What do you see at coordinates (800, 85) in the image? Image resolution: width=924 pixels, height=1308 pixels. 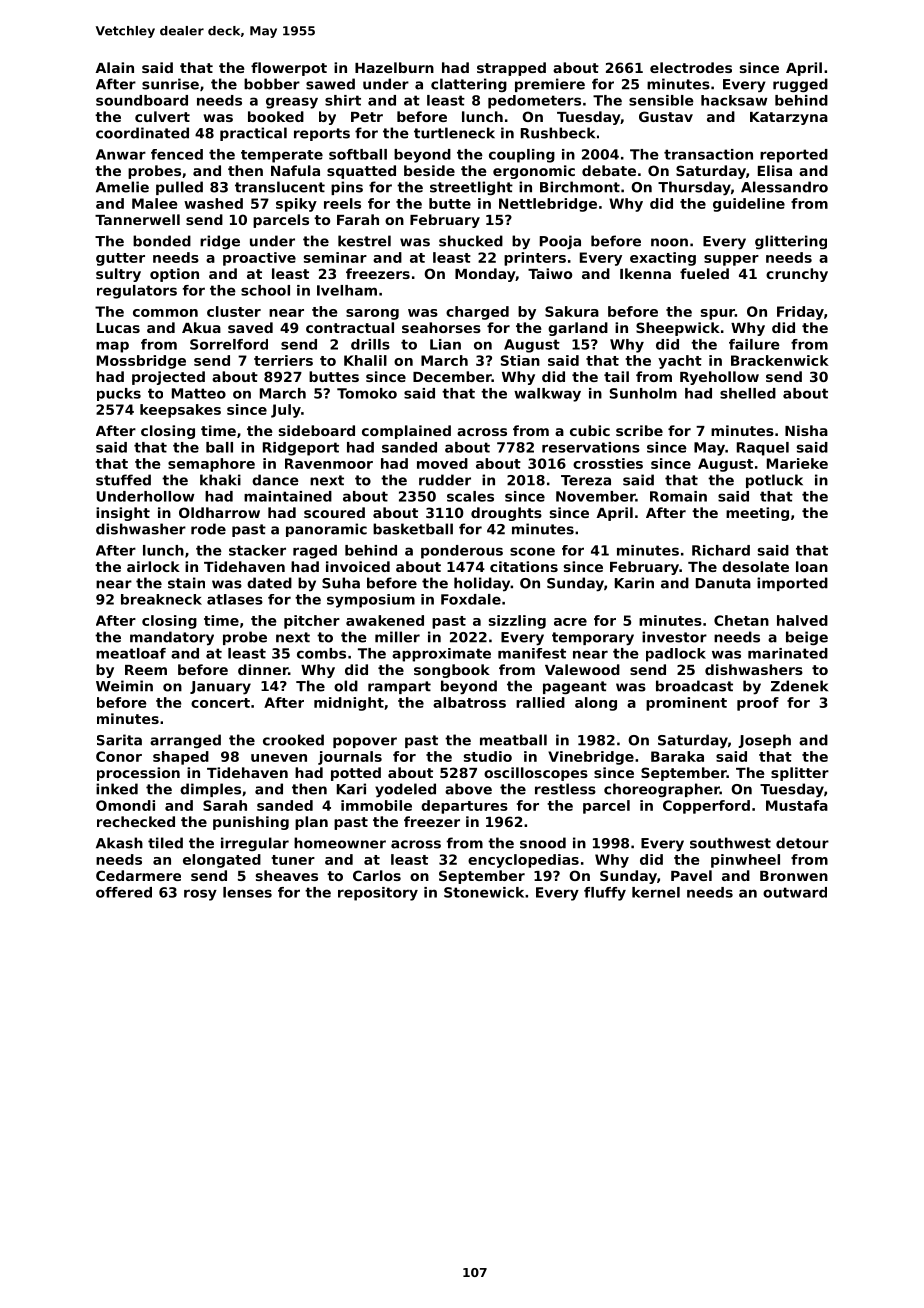 I see `rugged` at bounding box center [800, 85].
